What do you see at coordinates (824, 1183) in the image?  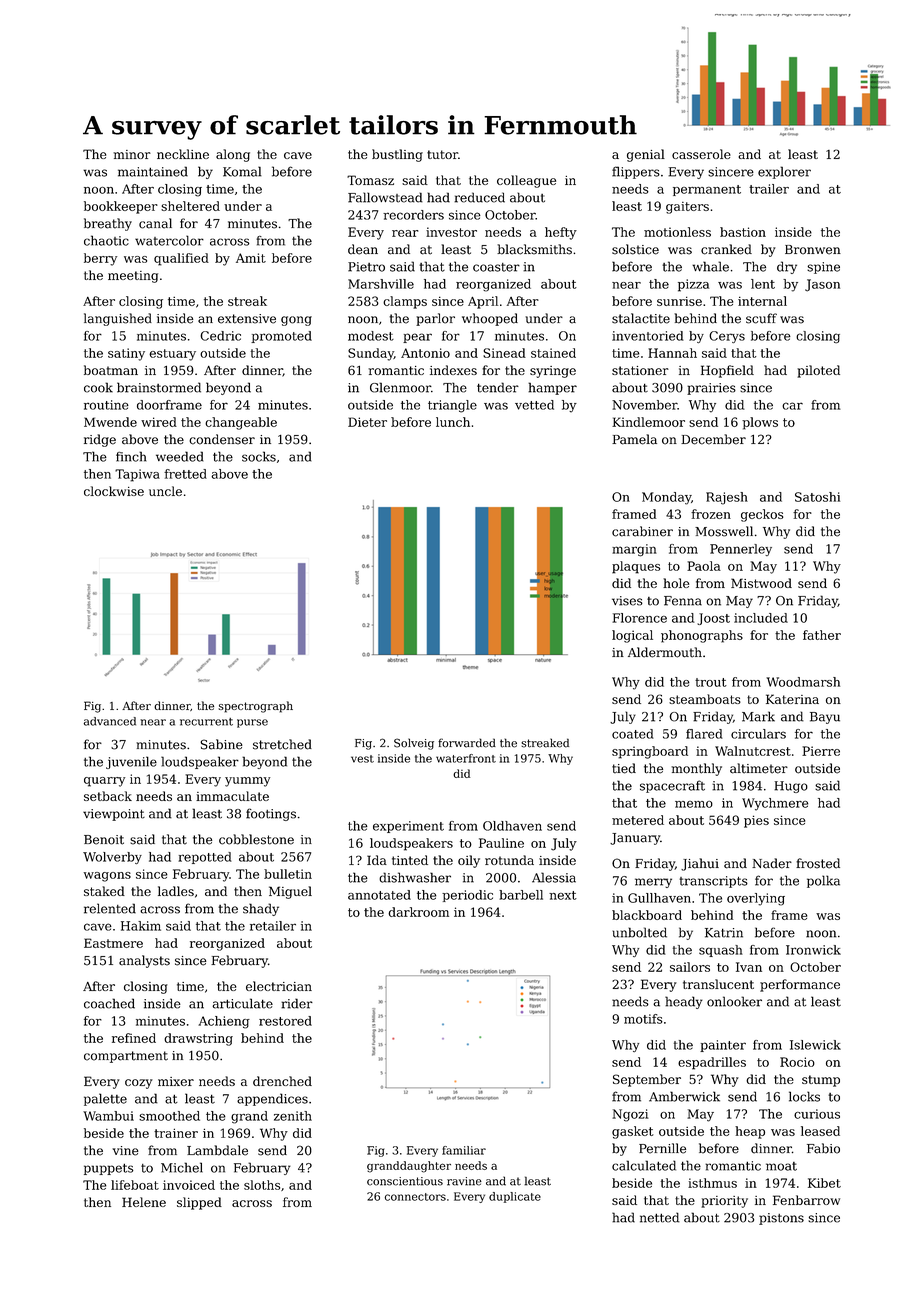 I see `Kibet` at bounding box center [824, 1183].
